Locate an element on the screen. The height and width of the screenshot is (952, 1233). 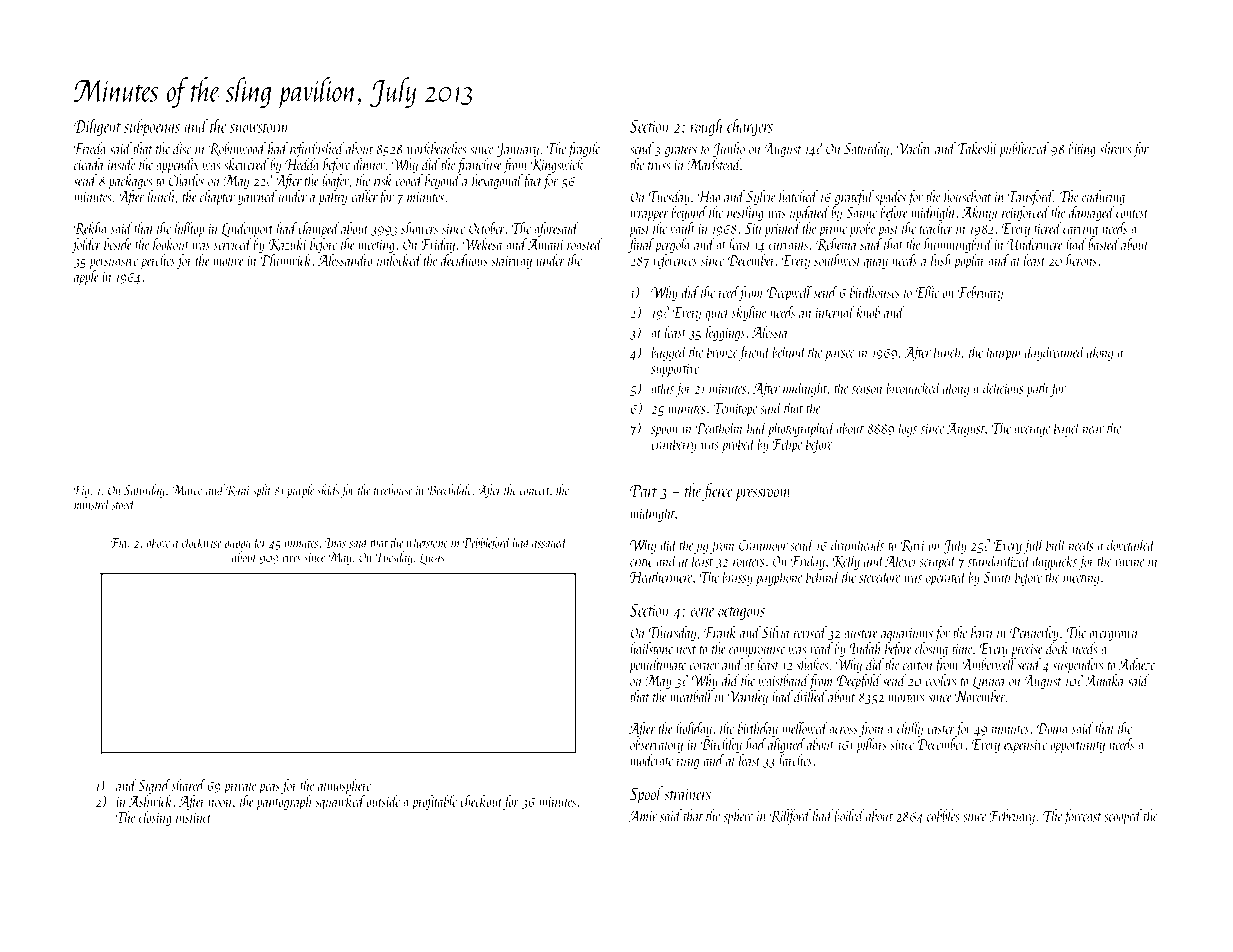
Plumwick is located at coordinates (285, 260).
